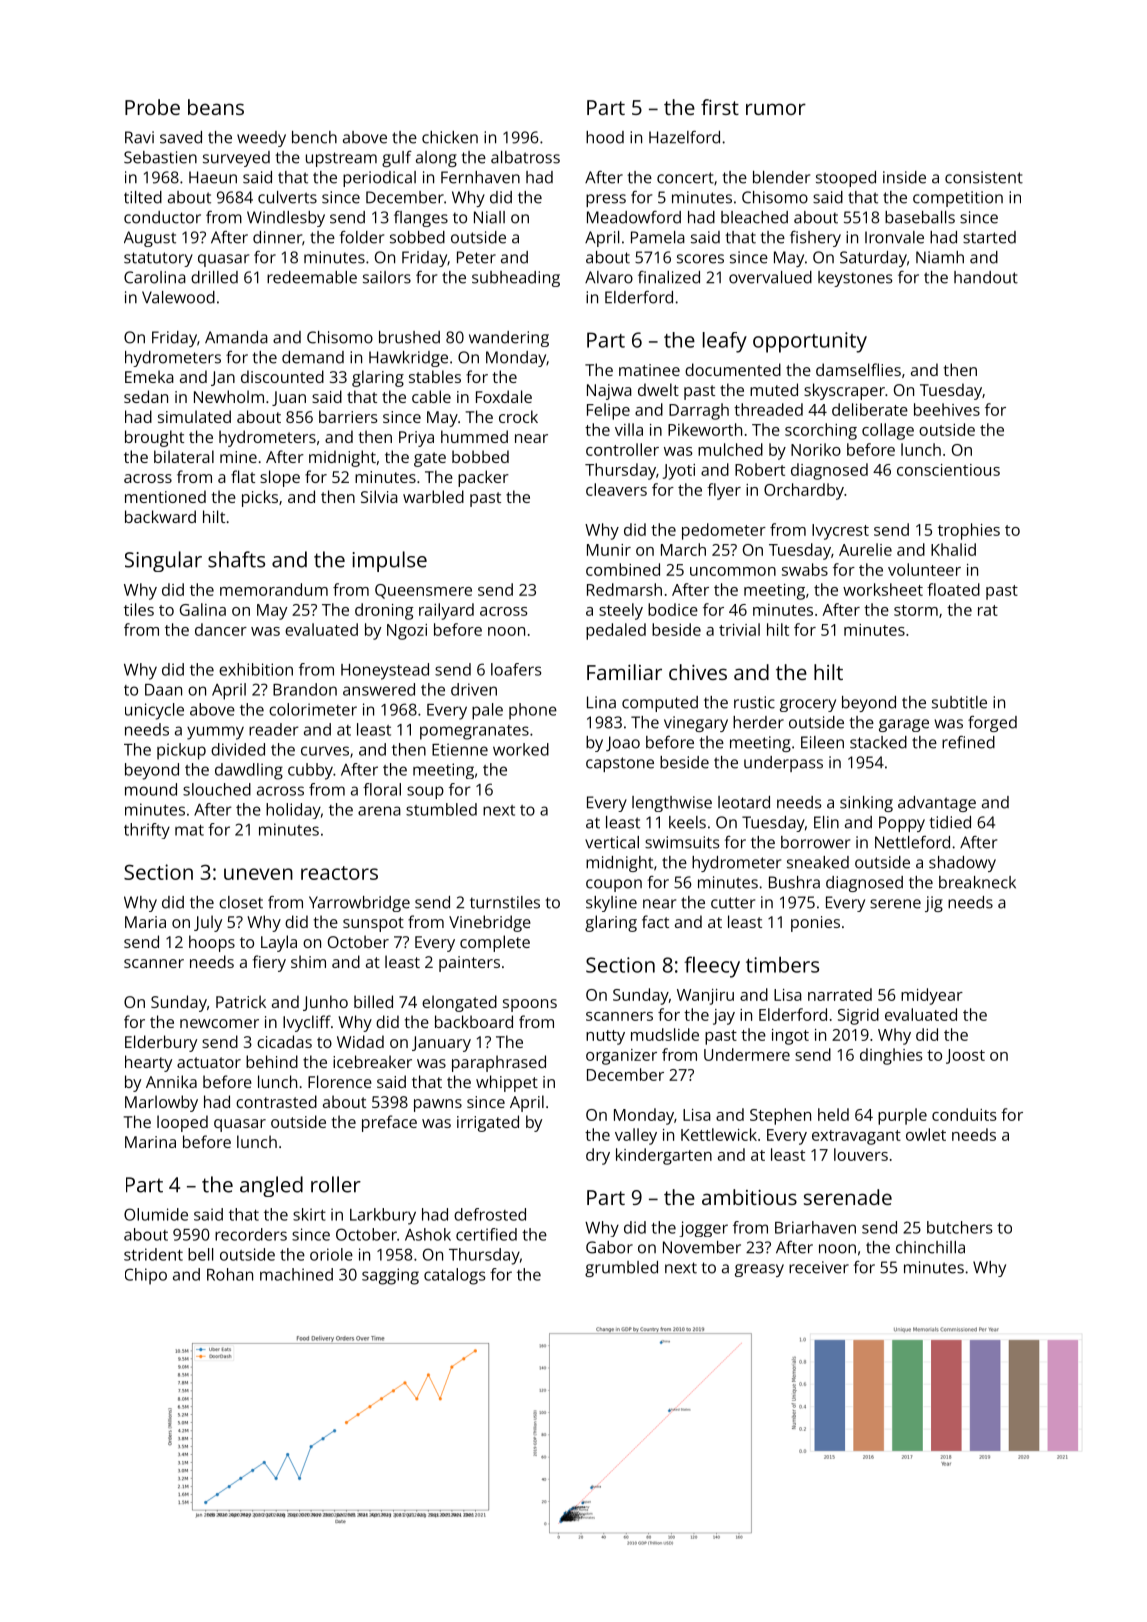 The height and width of the page is (1622, 1147). What do you see at coordinates (623, 744) in the page?
I see `Joao` at bounding box center [623, 744].
